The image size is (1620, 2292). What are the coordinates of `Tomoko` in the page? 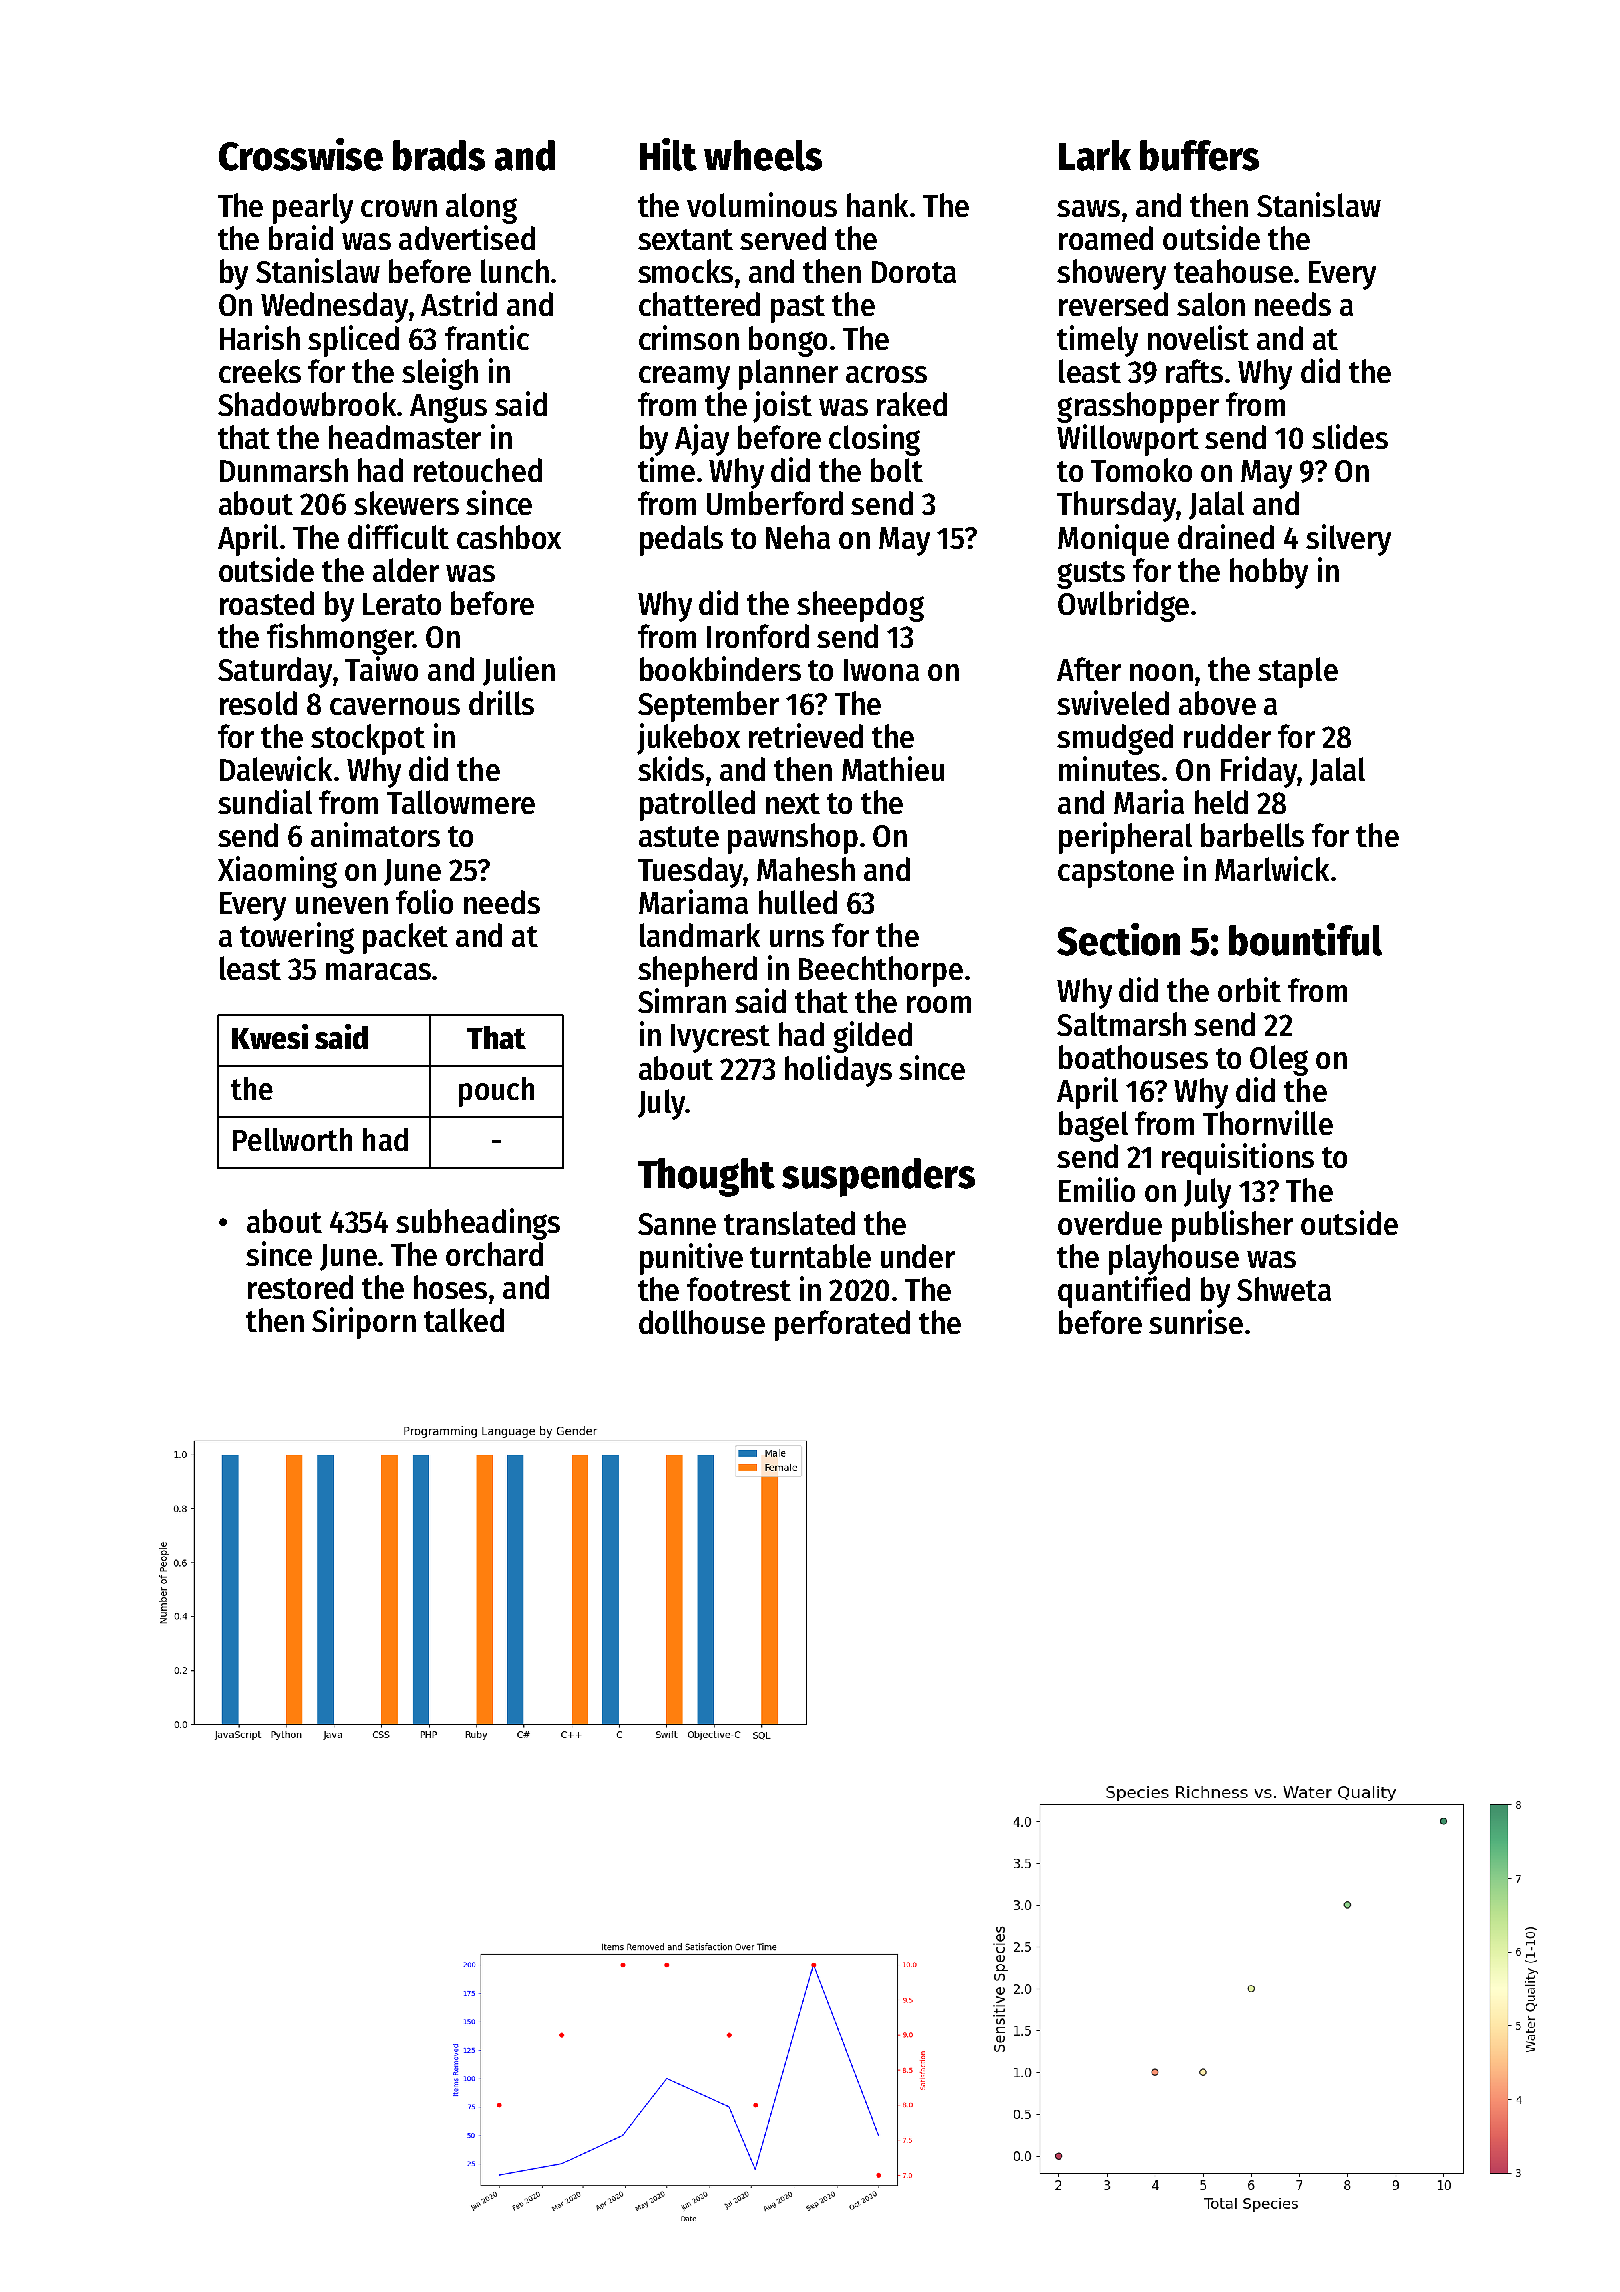 It's located at (1141, 470).
